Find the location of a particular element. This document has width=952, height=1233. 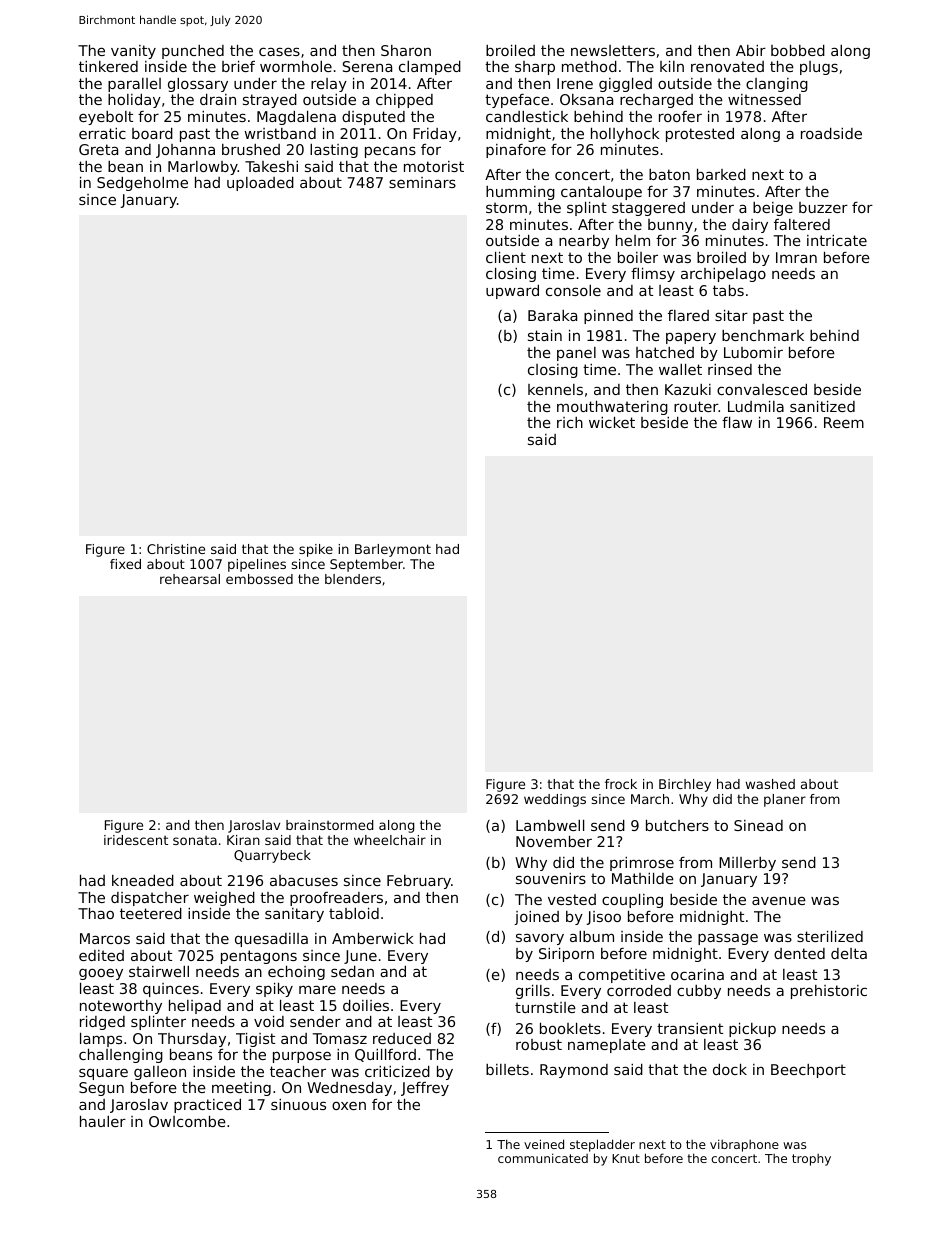

trophy is located at coordinates (811, 1160).
